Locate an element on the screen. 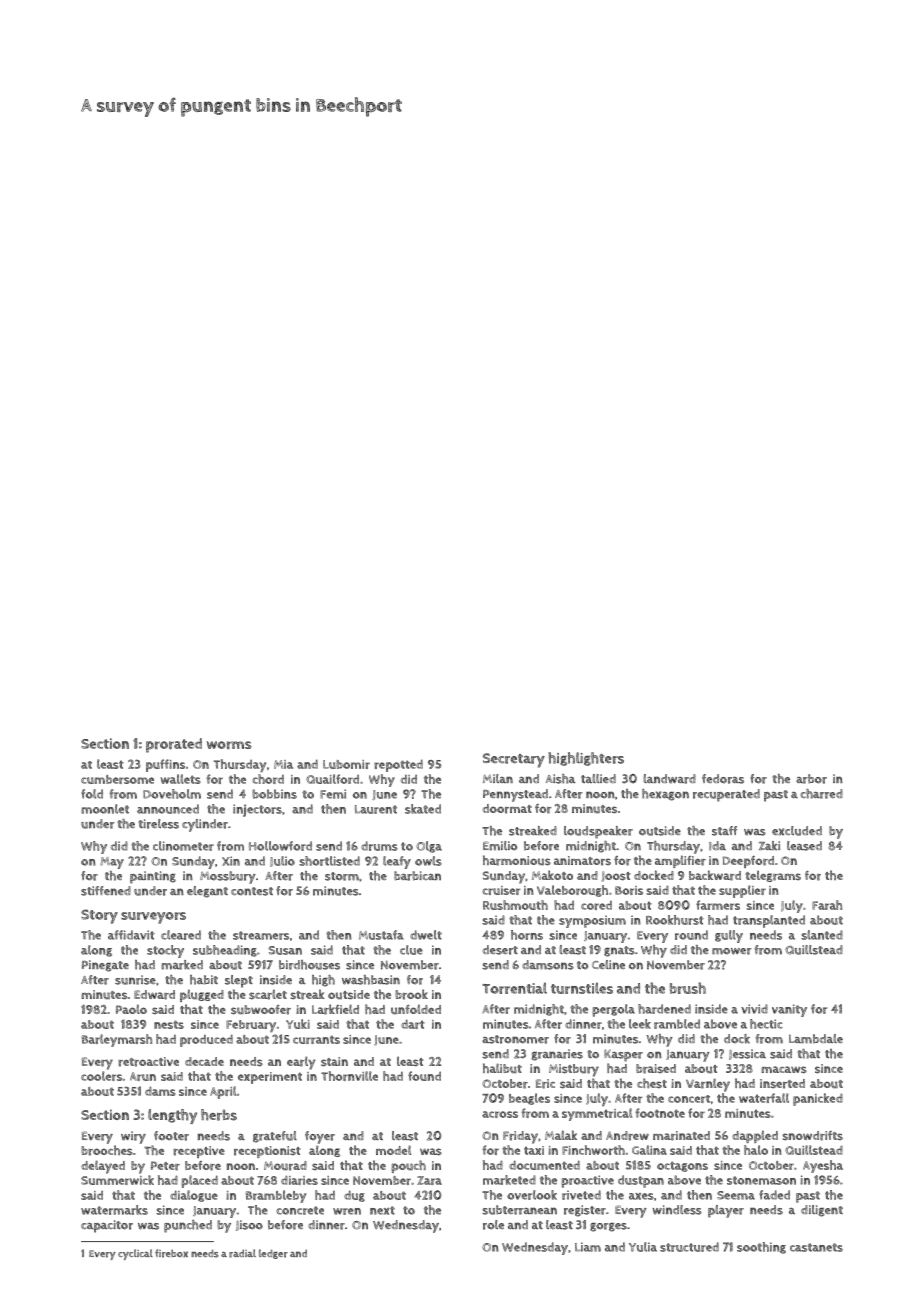 The width and height of the screenshot is (924, 1308). sunrise is located at coordinates (135, 980).
